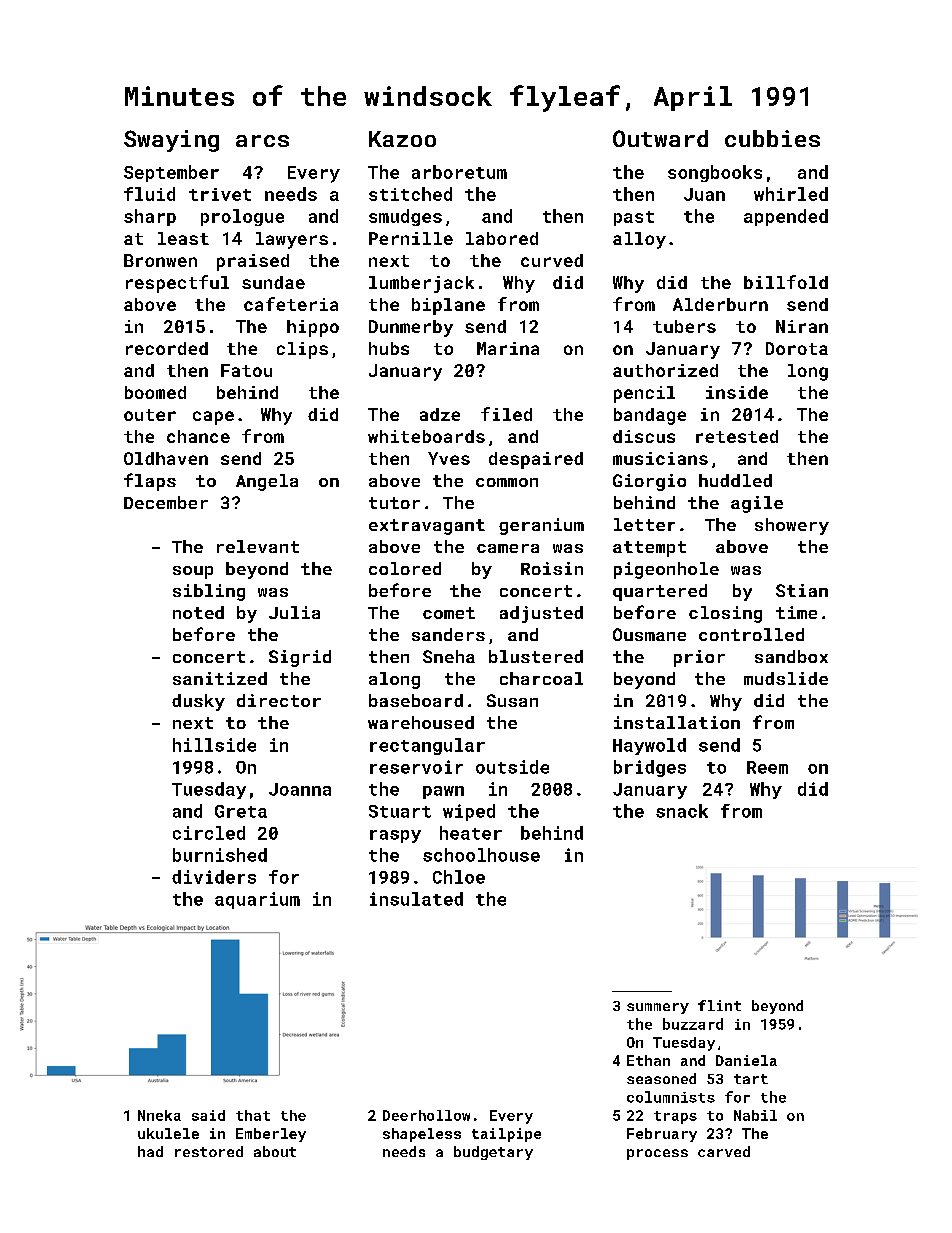  Describe the element at coordinates (459, 877) in the page. I see `Chloe` at that location.
